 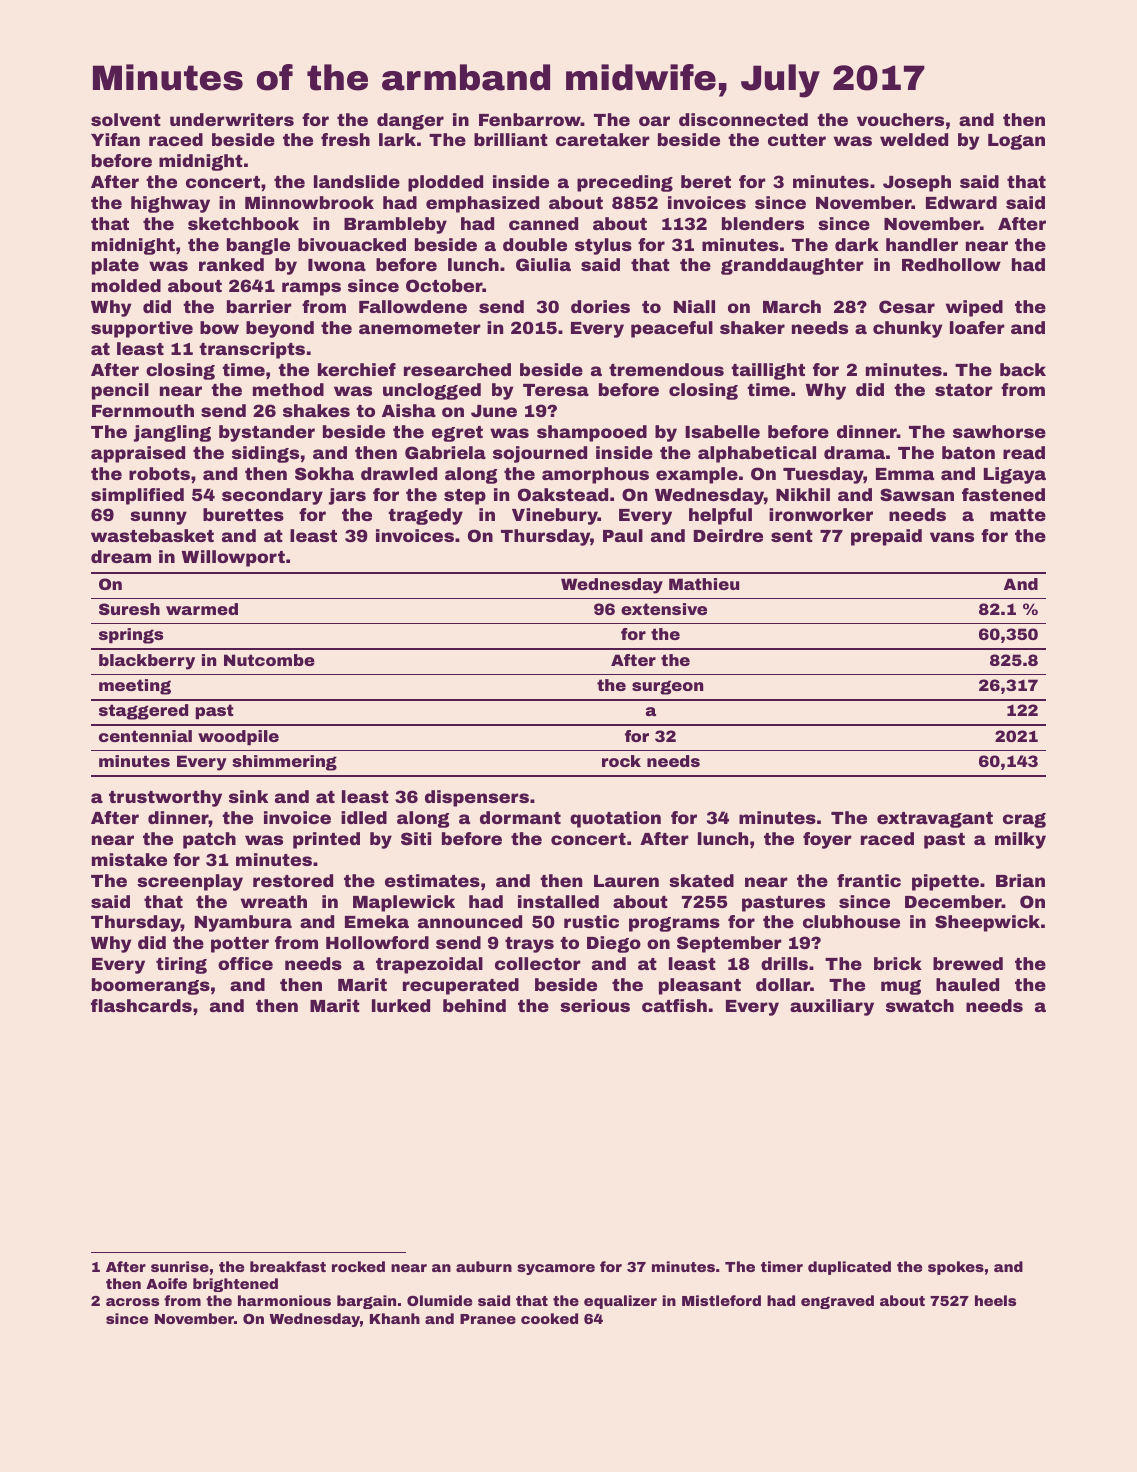 What do you see at coordinates (477, 798) in the screenshot?
I see `dispensers` at bounding box center [477, 798].
